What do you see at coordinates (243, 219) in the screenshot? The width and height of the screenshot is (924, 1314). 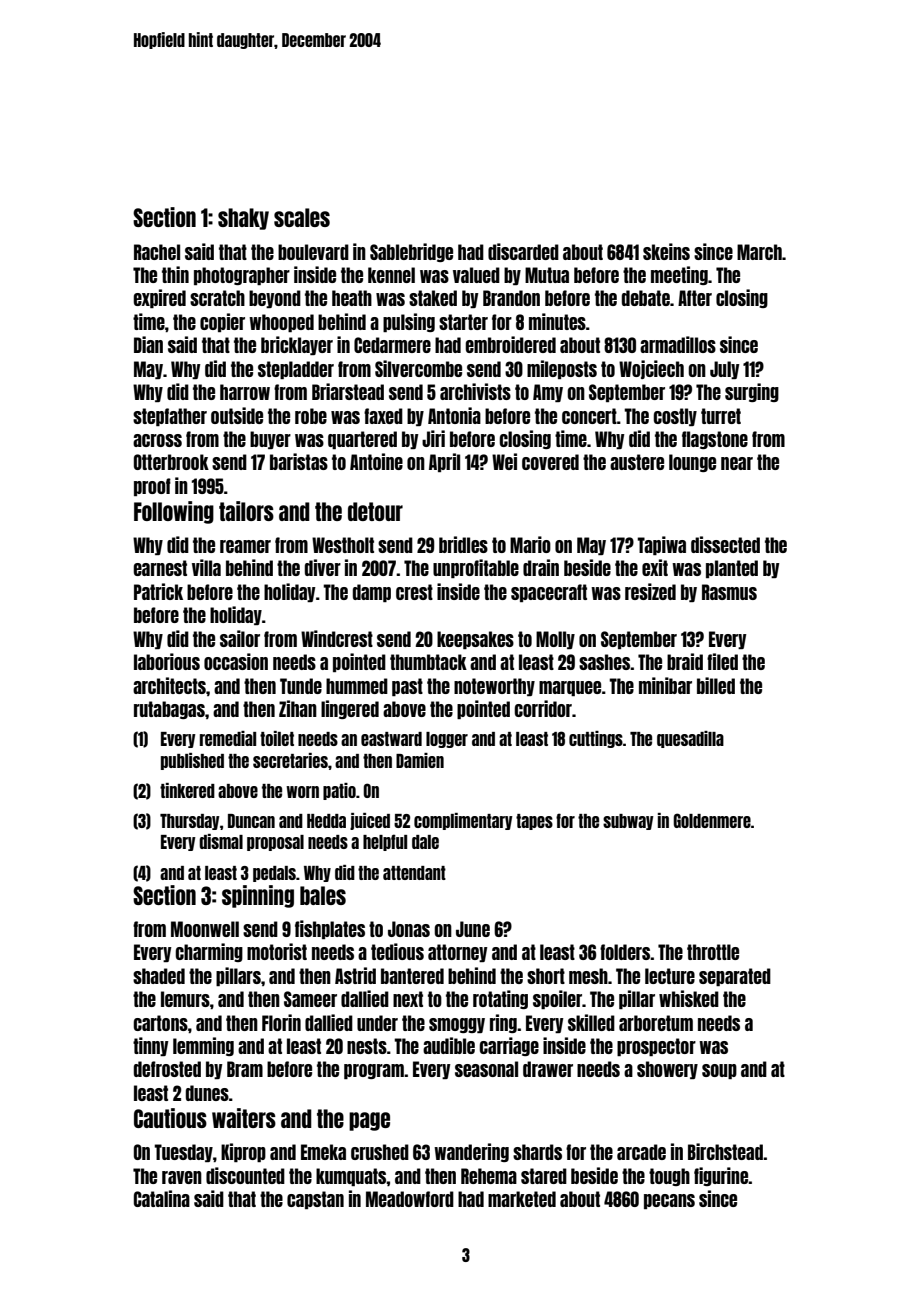 I see `shaky` at bounding box center [243, 219].
